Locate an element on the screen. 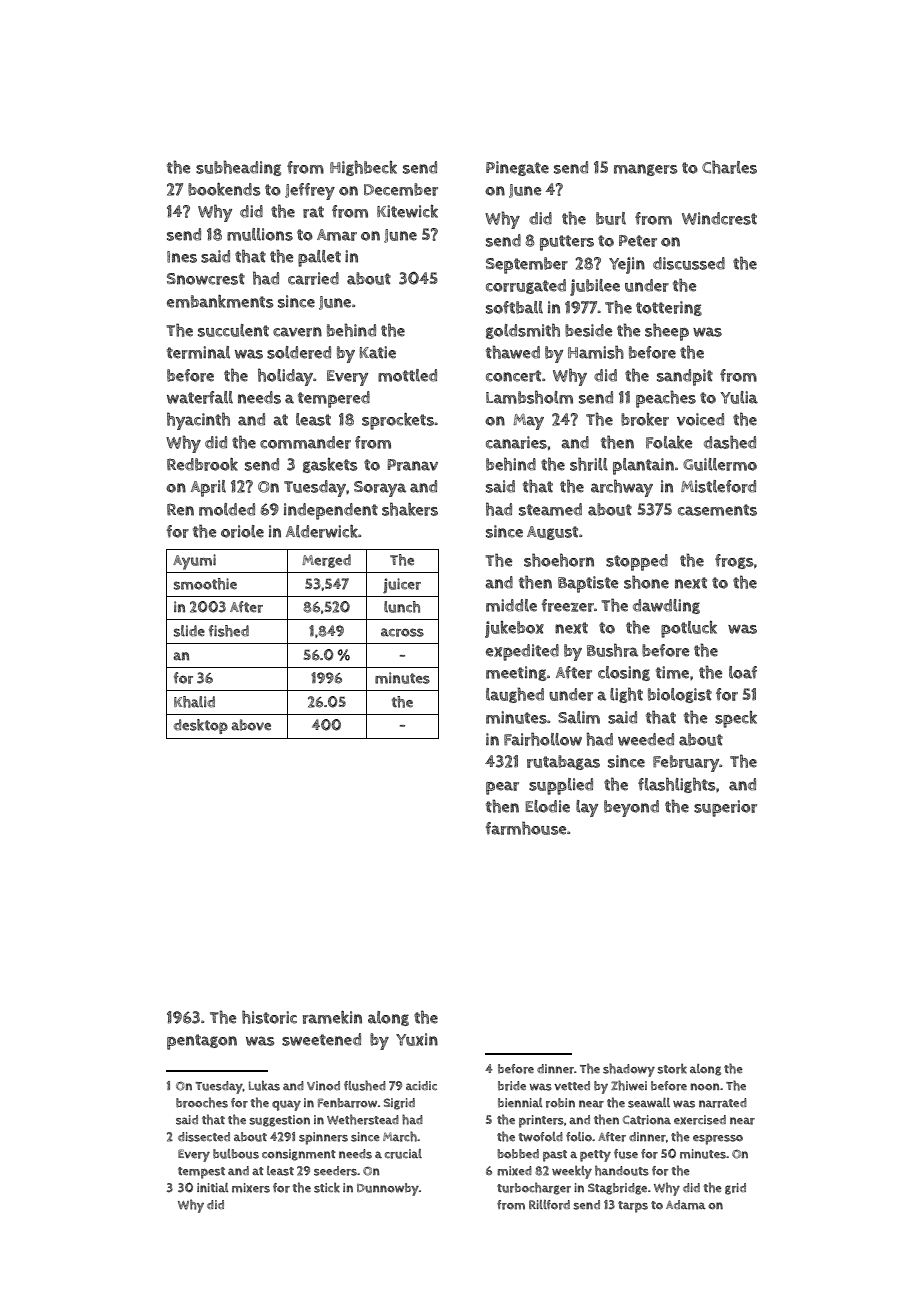 This screenshot has width=924, height=1311. turbocharger is located at coordinates (534, 1188).
